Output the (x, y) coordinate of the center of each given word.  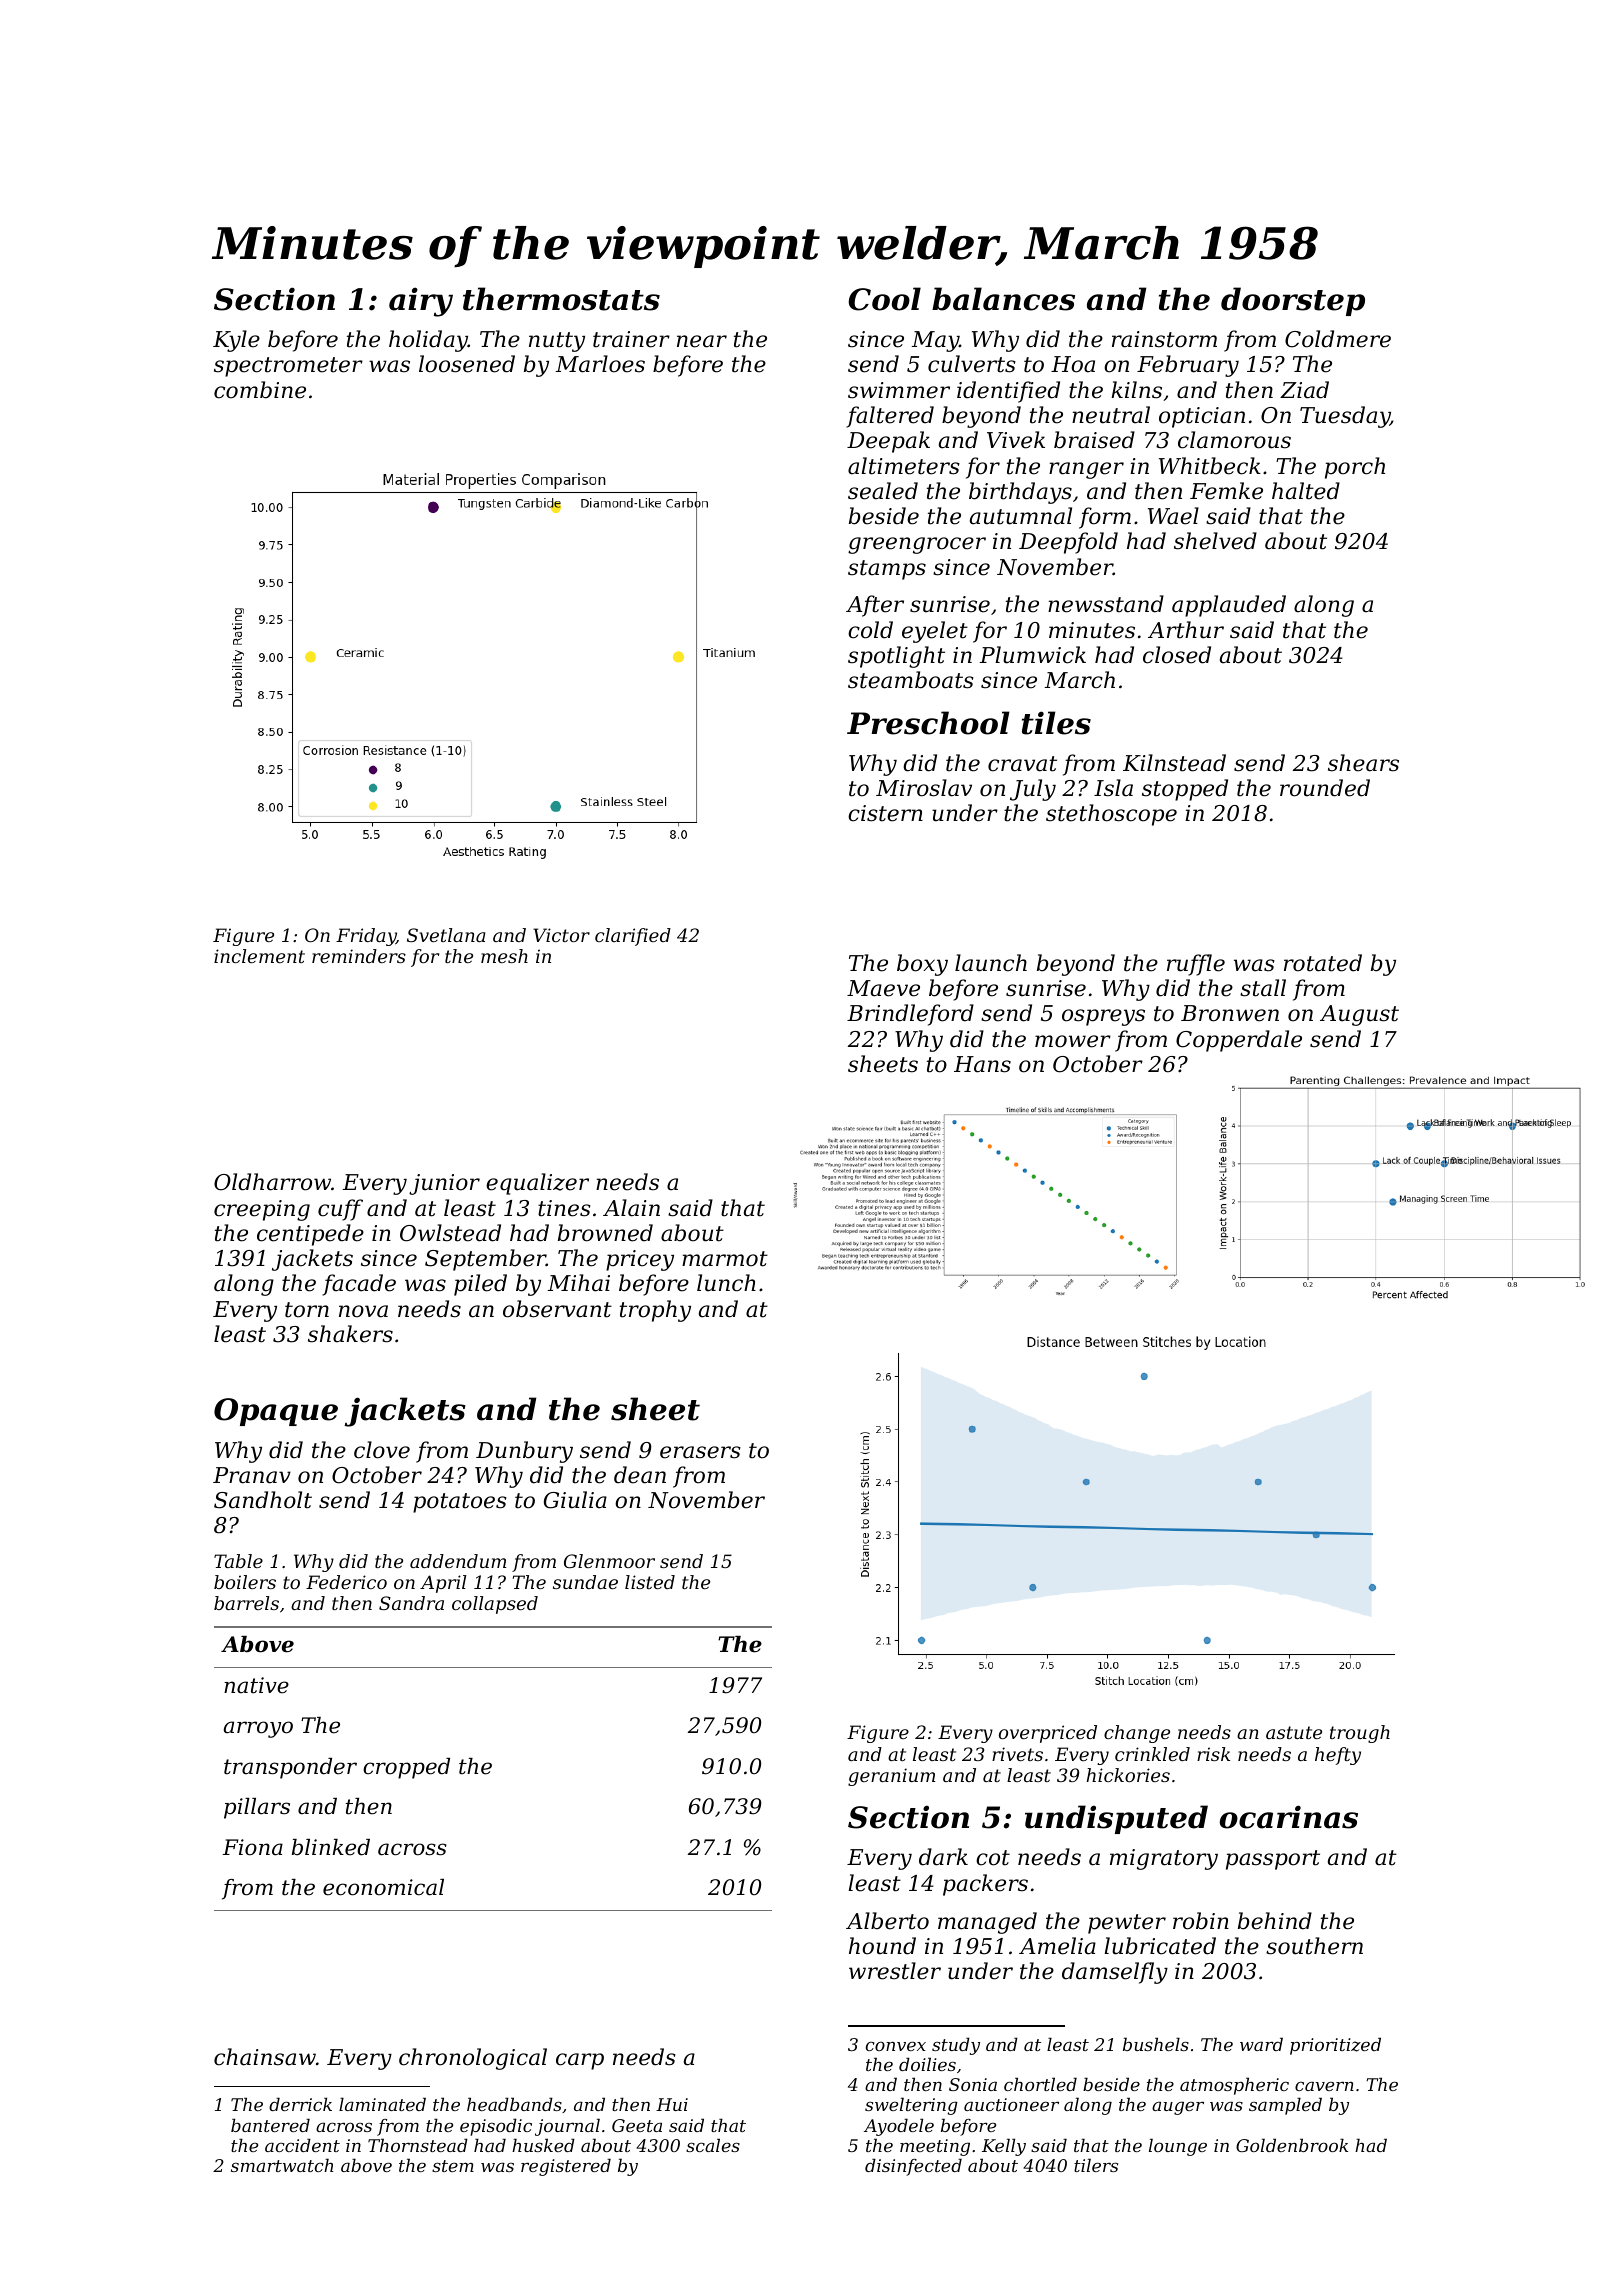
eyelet (935, 632)
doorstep (1293, 301)
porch (1355, 468)
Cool (884, 299)
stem (453, 2166)
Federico (346, 1582)
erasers (700, 1452)
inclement (259, 956)
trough (1360, 1734)
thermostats (561, 299)
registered (566, 2167)
